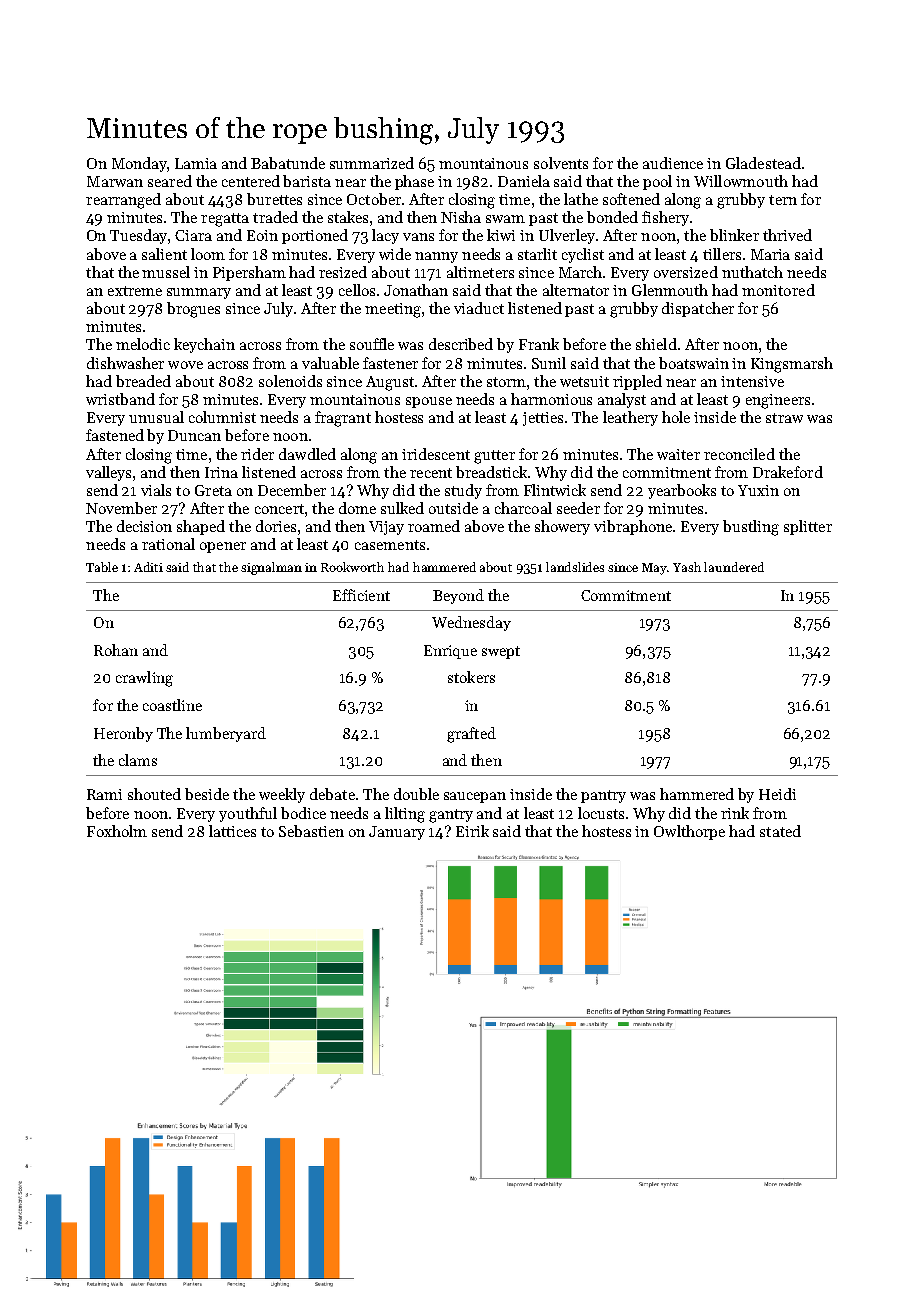 The height and width of the screenshot is (1308, 924). I want to click on Rami, so click(104, 794).
